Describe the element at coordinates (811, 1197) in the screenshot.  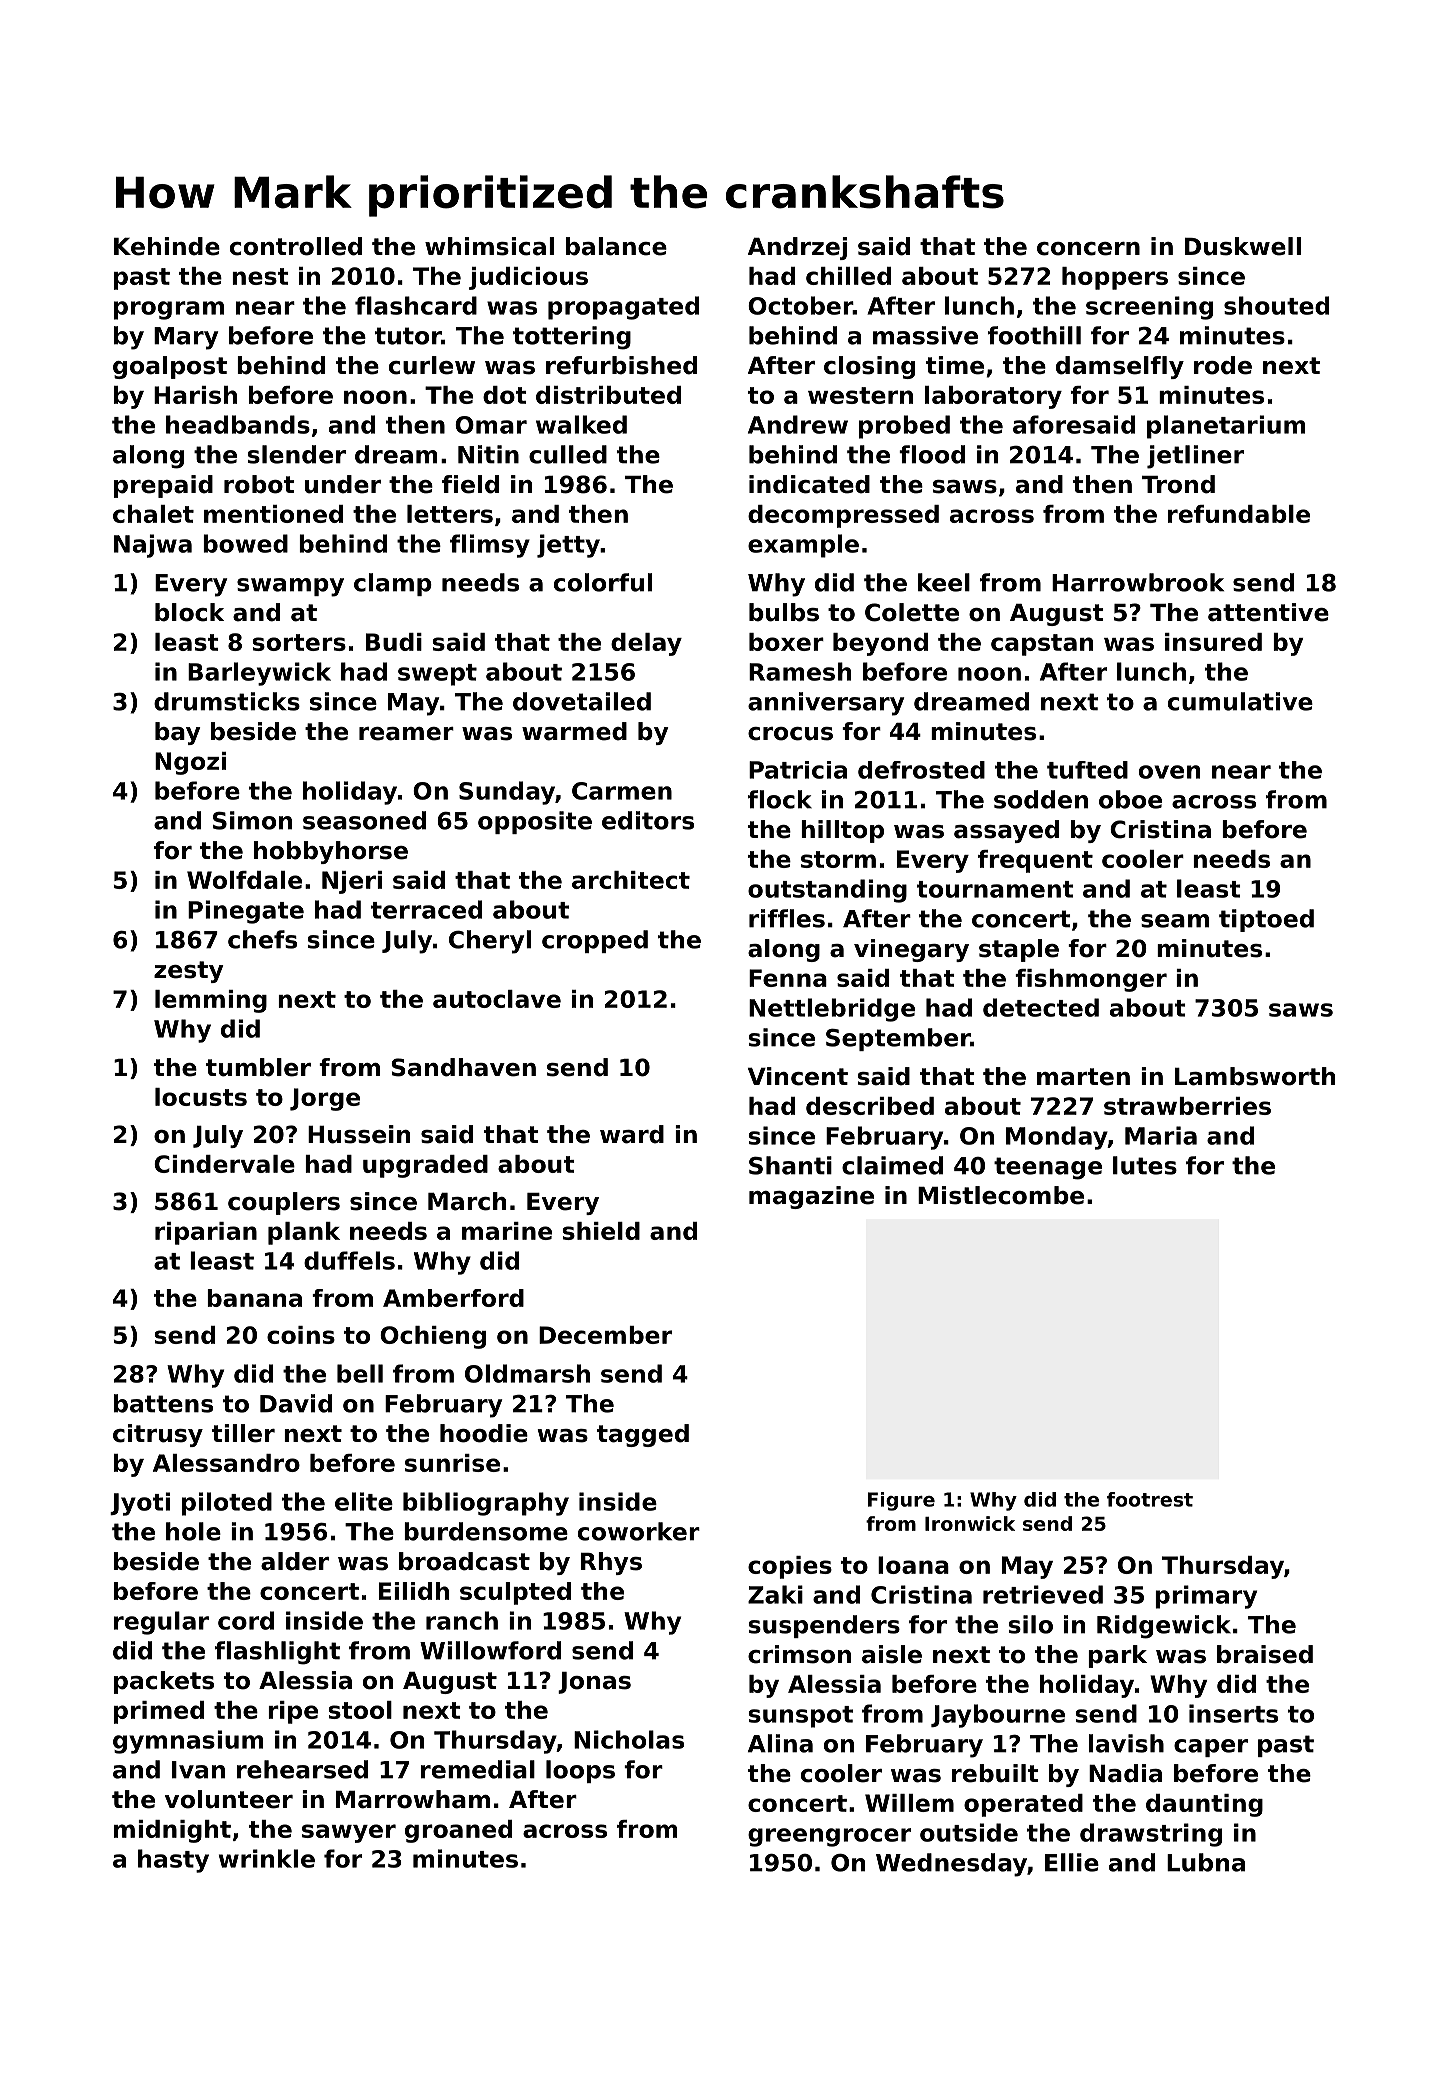
I see `magazine` at that location.
